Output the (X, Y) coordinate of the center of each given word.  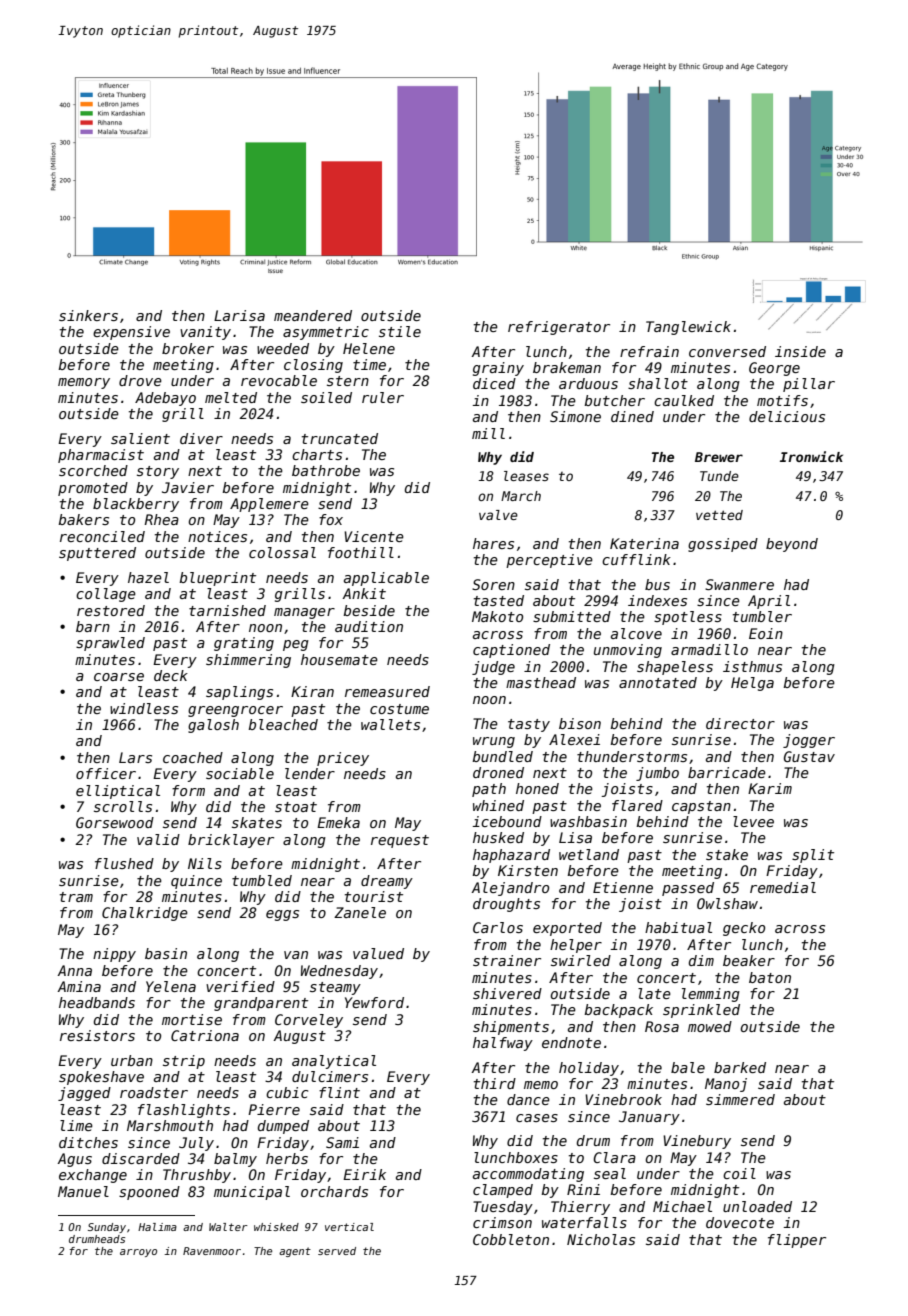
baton (770, 977)
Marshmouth (170, 1125)
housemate (339, 659)
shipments (511, 1028)
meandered (313, 315)
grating (244, 644)
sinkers (88, 315)
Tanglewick (688, 328)
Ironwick (811, 456)
